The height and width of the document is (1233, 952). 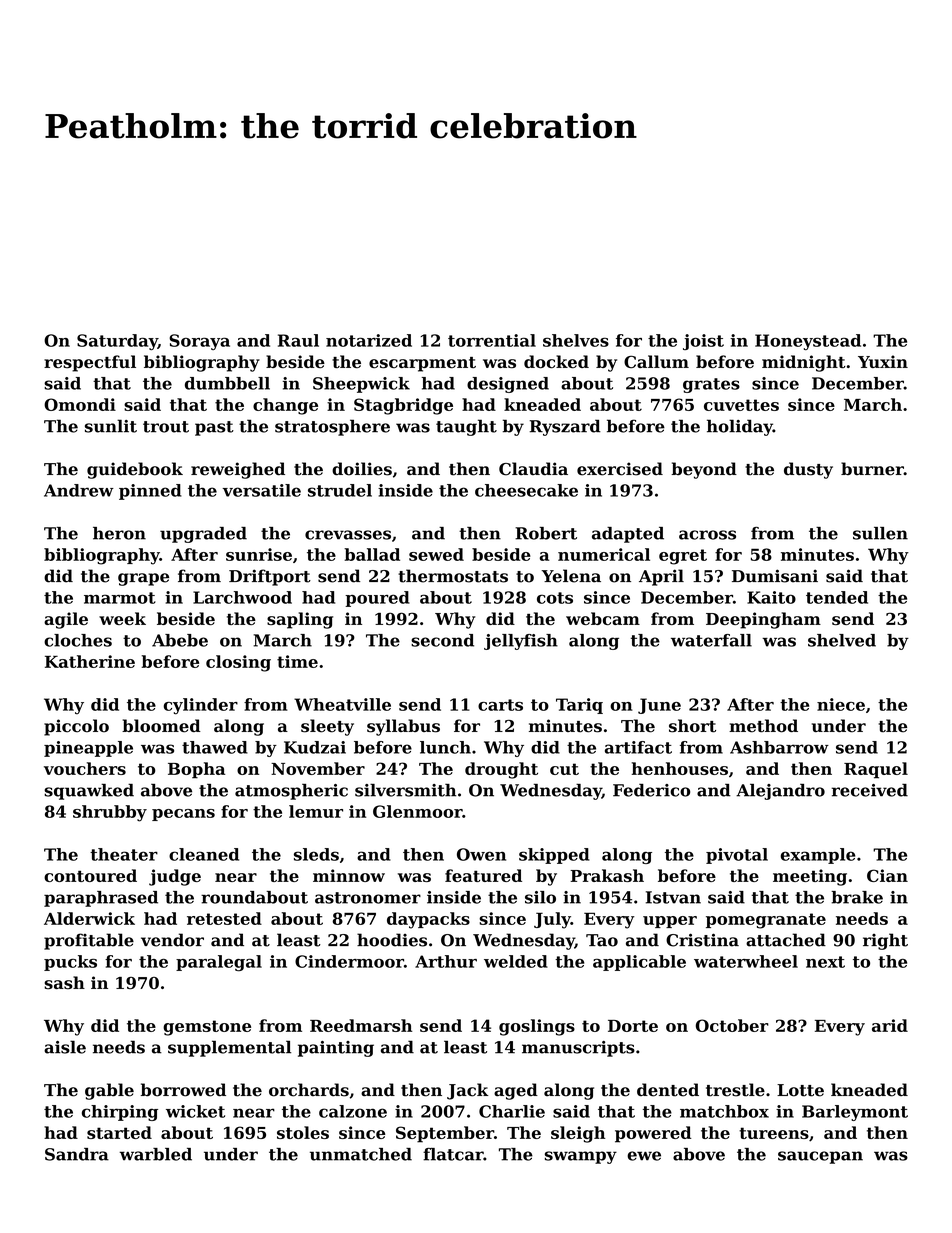 What do you see at coordinates (711, 640) in the document?
I see `waterfall` at bounding box center [711, 640].
